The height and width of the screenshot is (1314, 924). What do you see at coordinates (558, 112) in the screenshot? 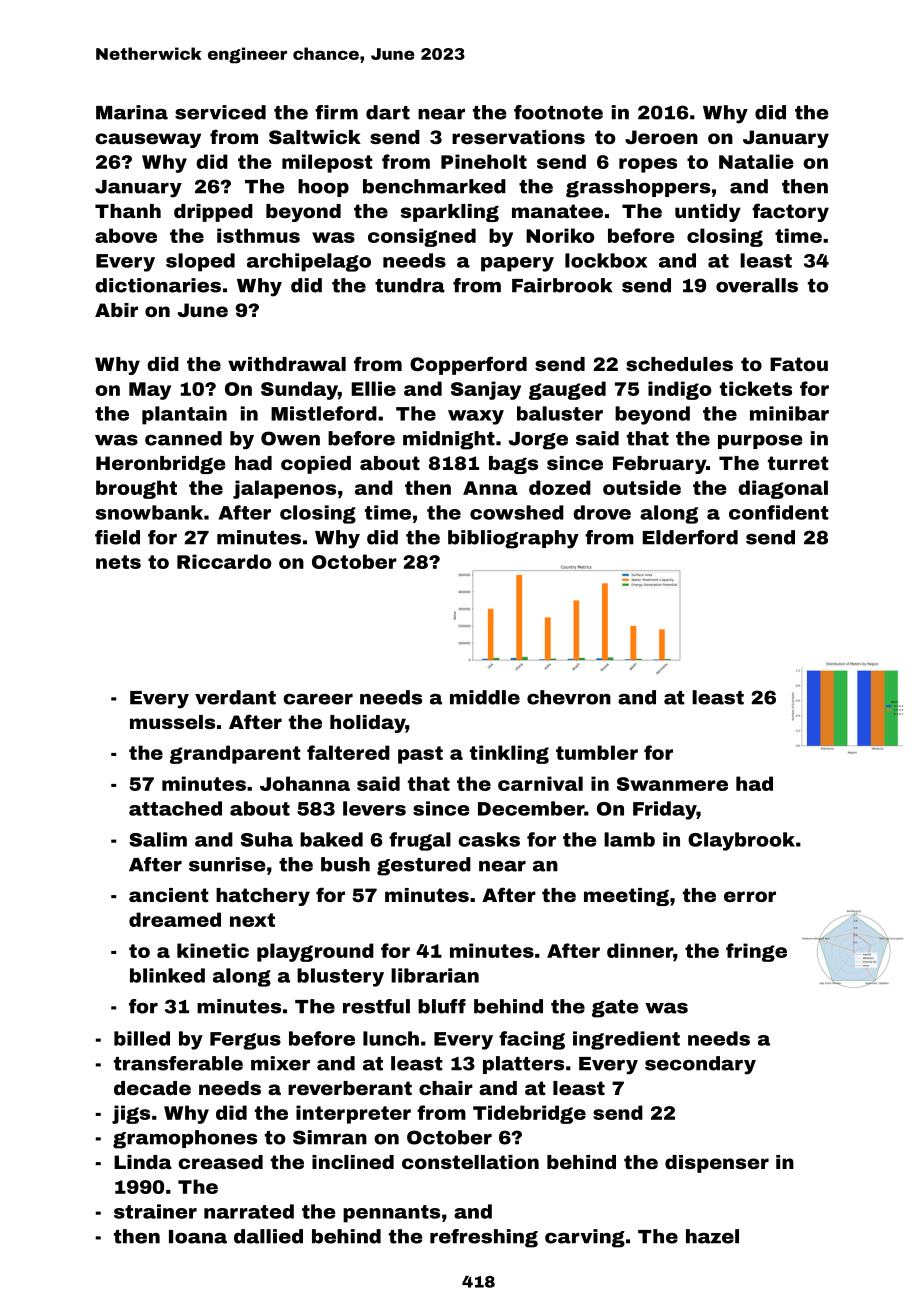
I see `footnote` at bounding box center [558, 112].
